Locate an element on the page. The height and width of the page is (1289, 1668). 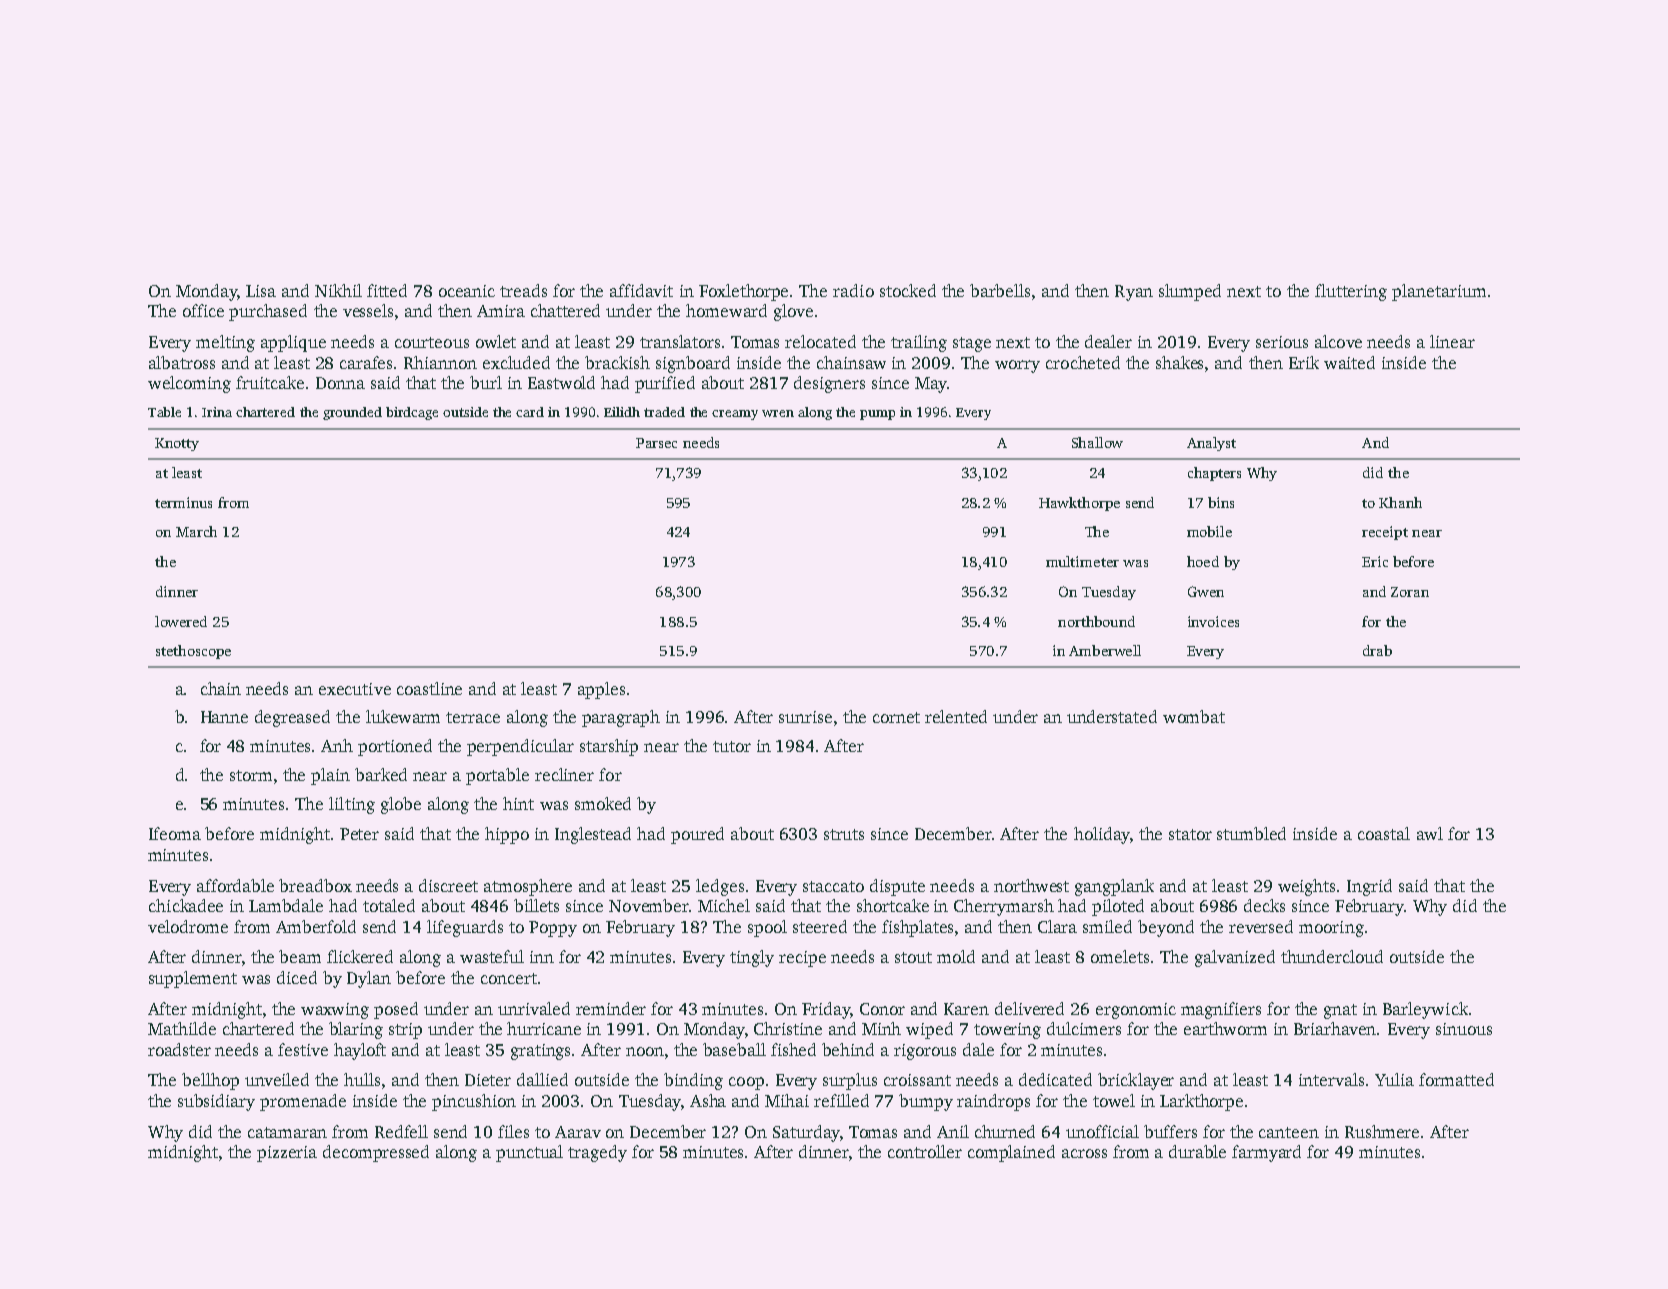
November is located at coordinates (649, 905).
